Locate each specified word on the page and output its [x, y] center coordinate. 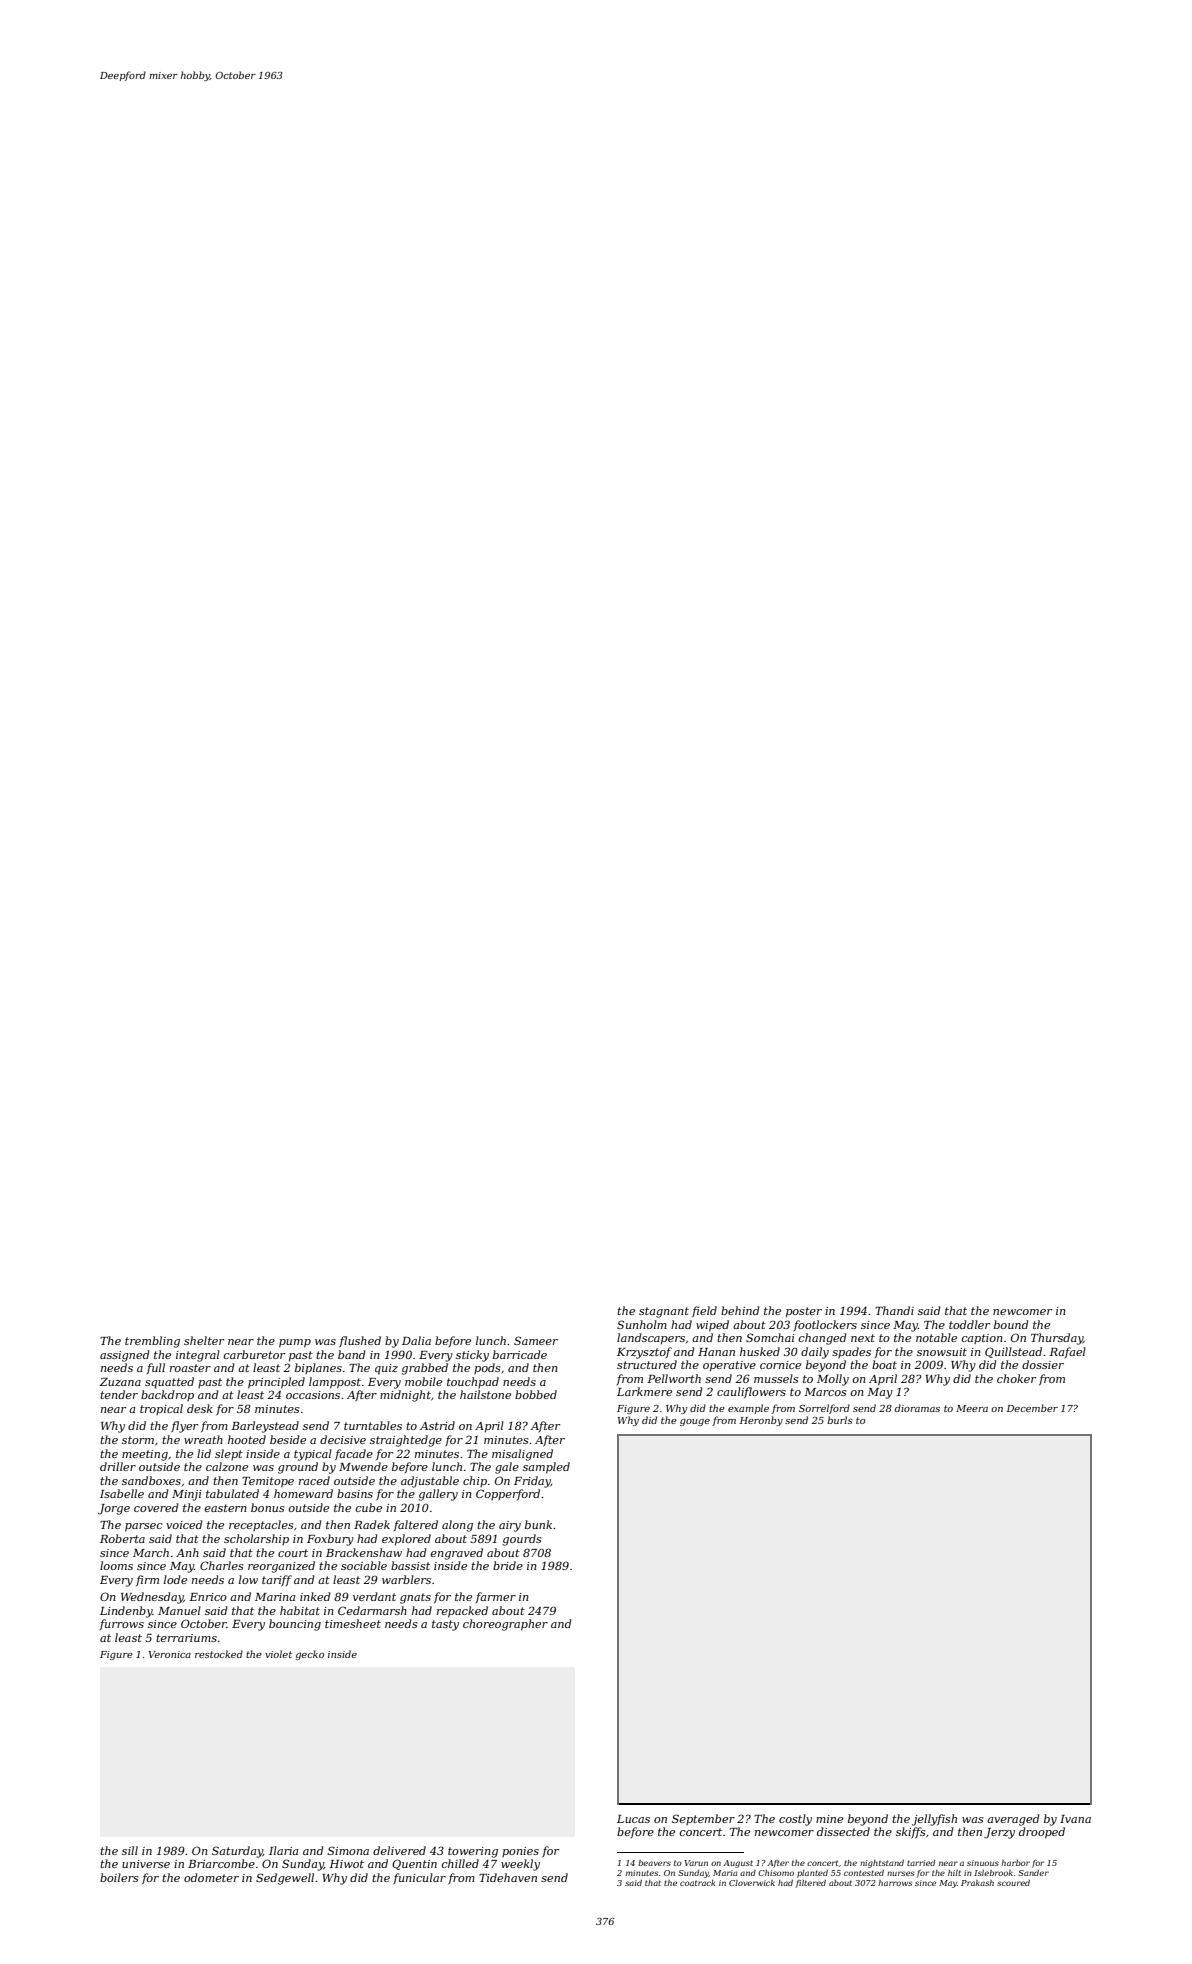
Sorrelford [824, 1409]
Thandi [894, 1310]
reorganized [281, 1567]
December [1032, 1408]
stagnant [664, 1312]
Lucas [633, 1819]
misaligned [522, 1455]
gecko [309, 1655]
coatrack [697, 1883]
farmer [496, 1597]
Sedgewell [285, 1879]
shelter [204, 1340]
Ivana [1075, 1819]
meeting [145, 1455]
